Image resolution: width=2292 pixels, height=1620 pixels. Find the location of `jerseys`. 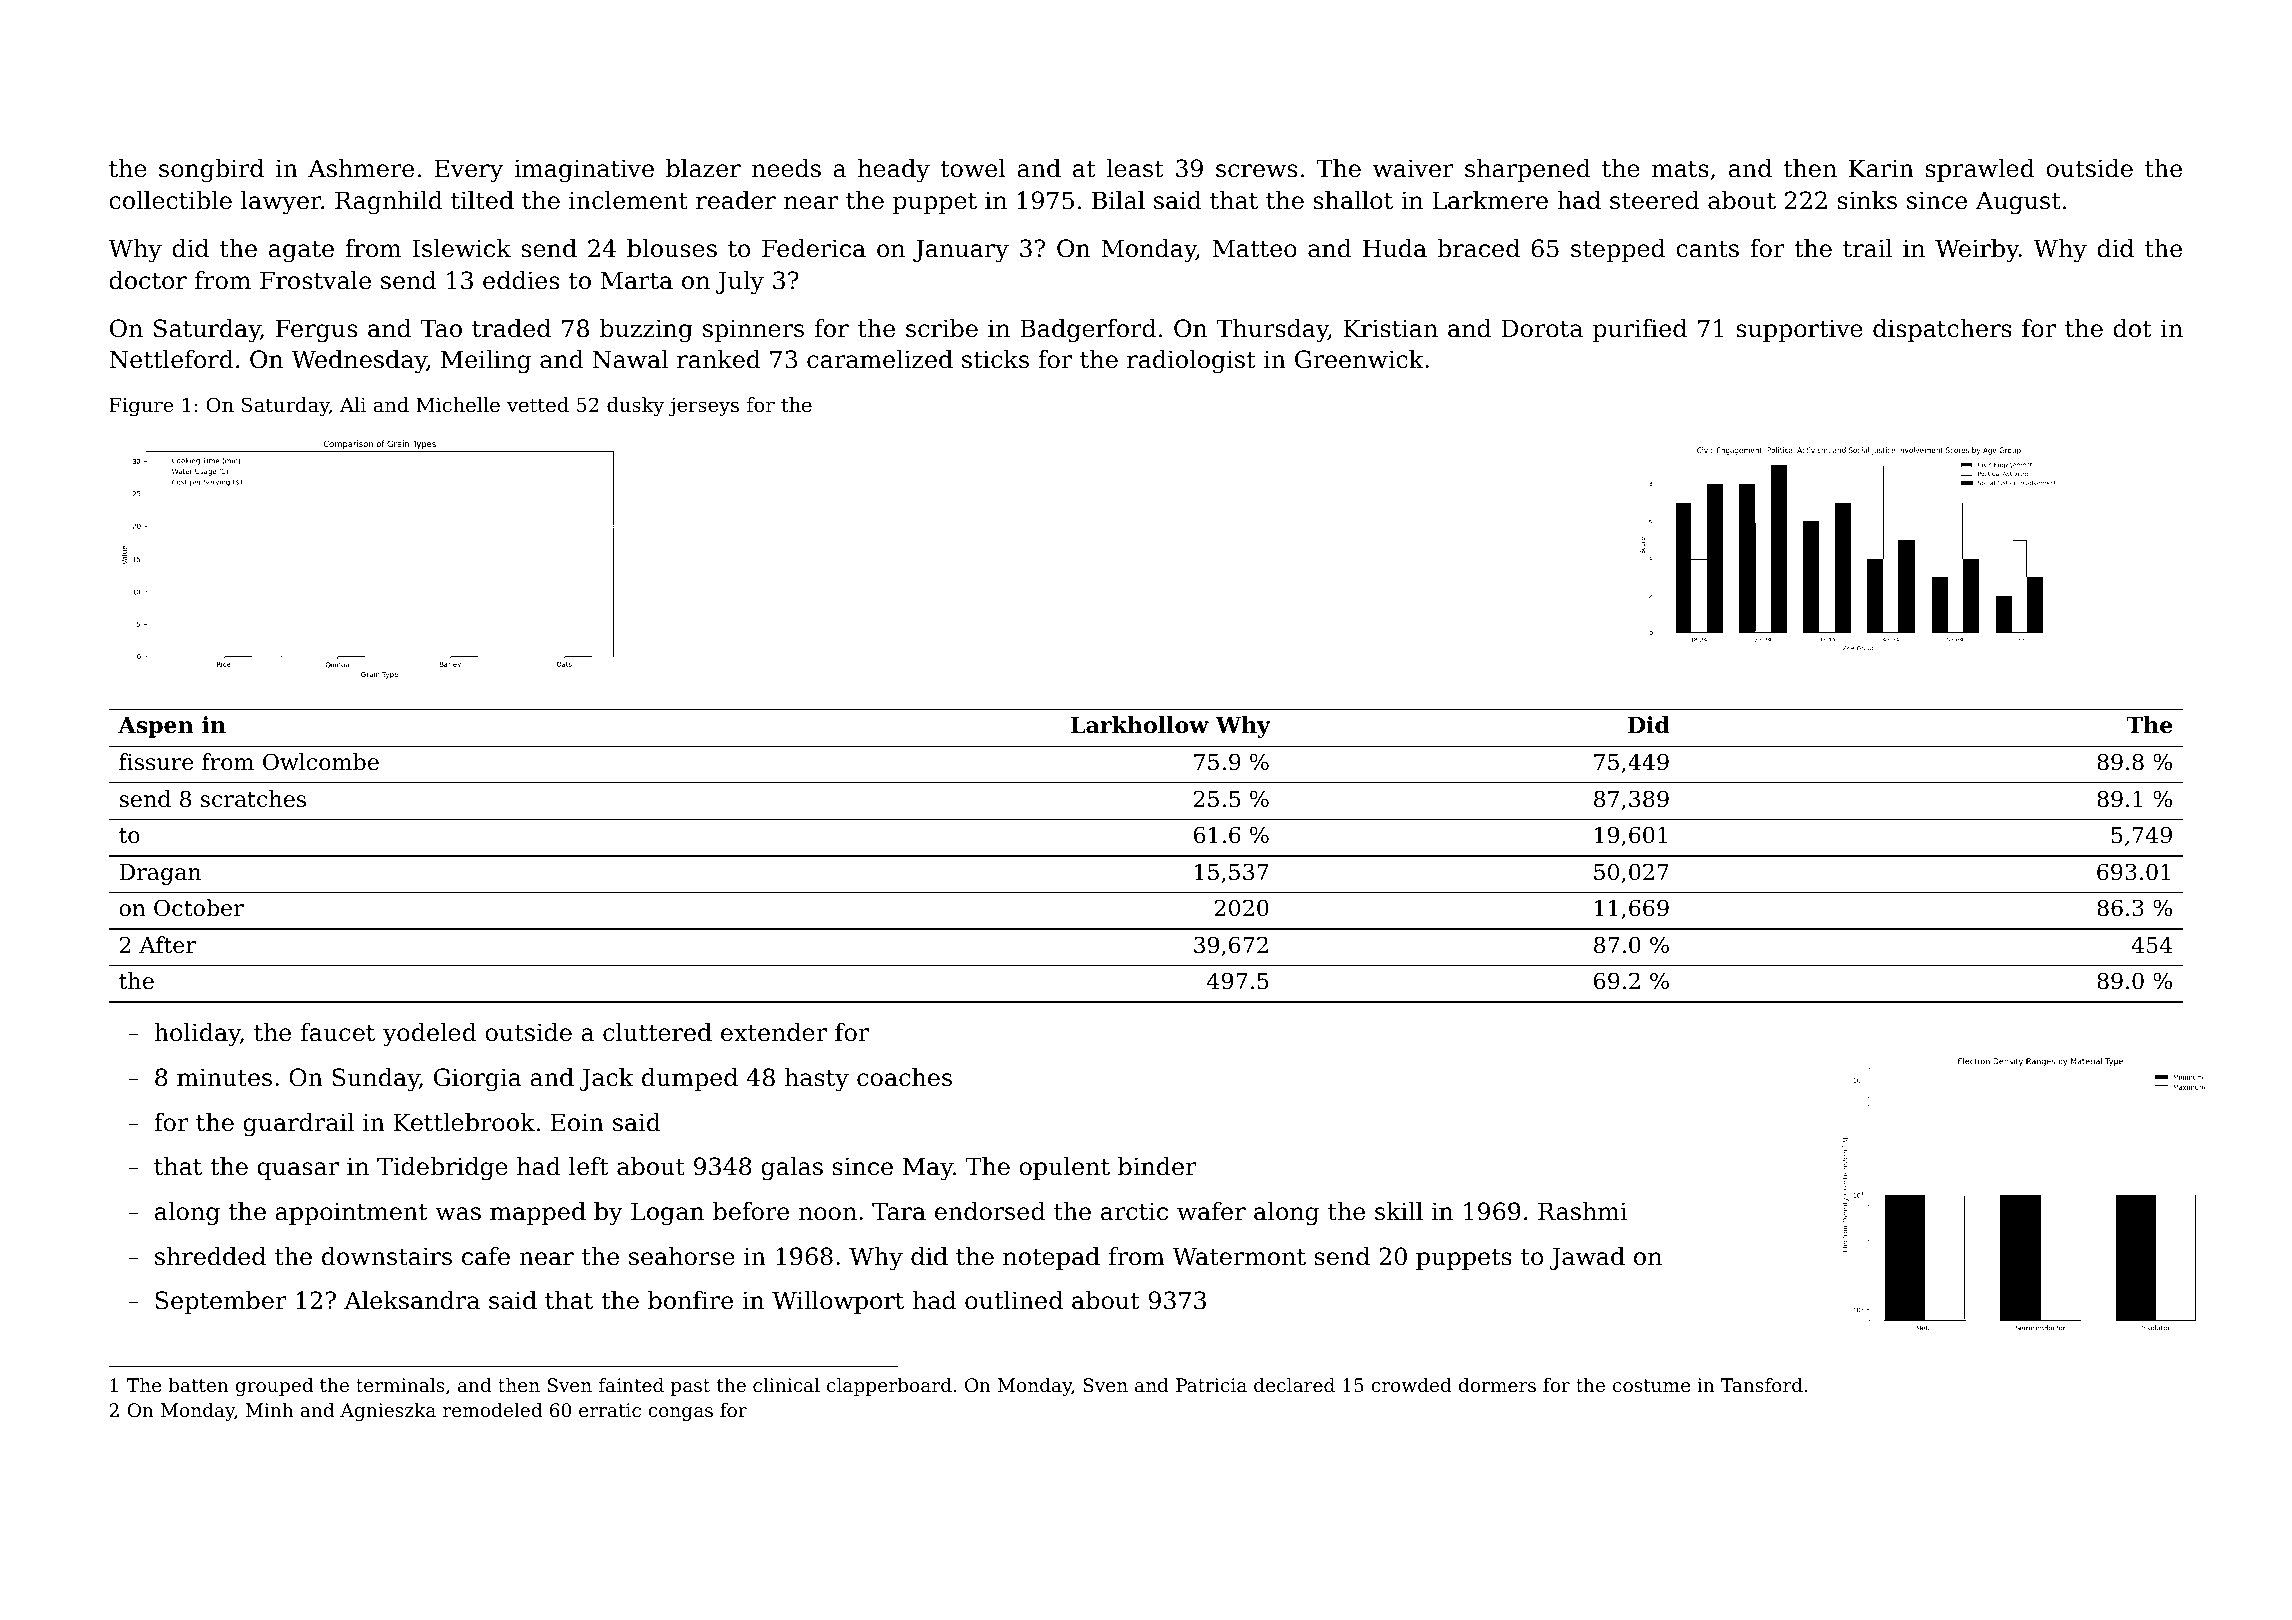

jerseys is located at coordinates (703, 407).
